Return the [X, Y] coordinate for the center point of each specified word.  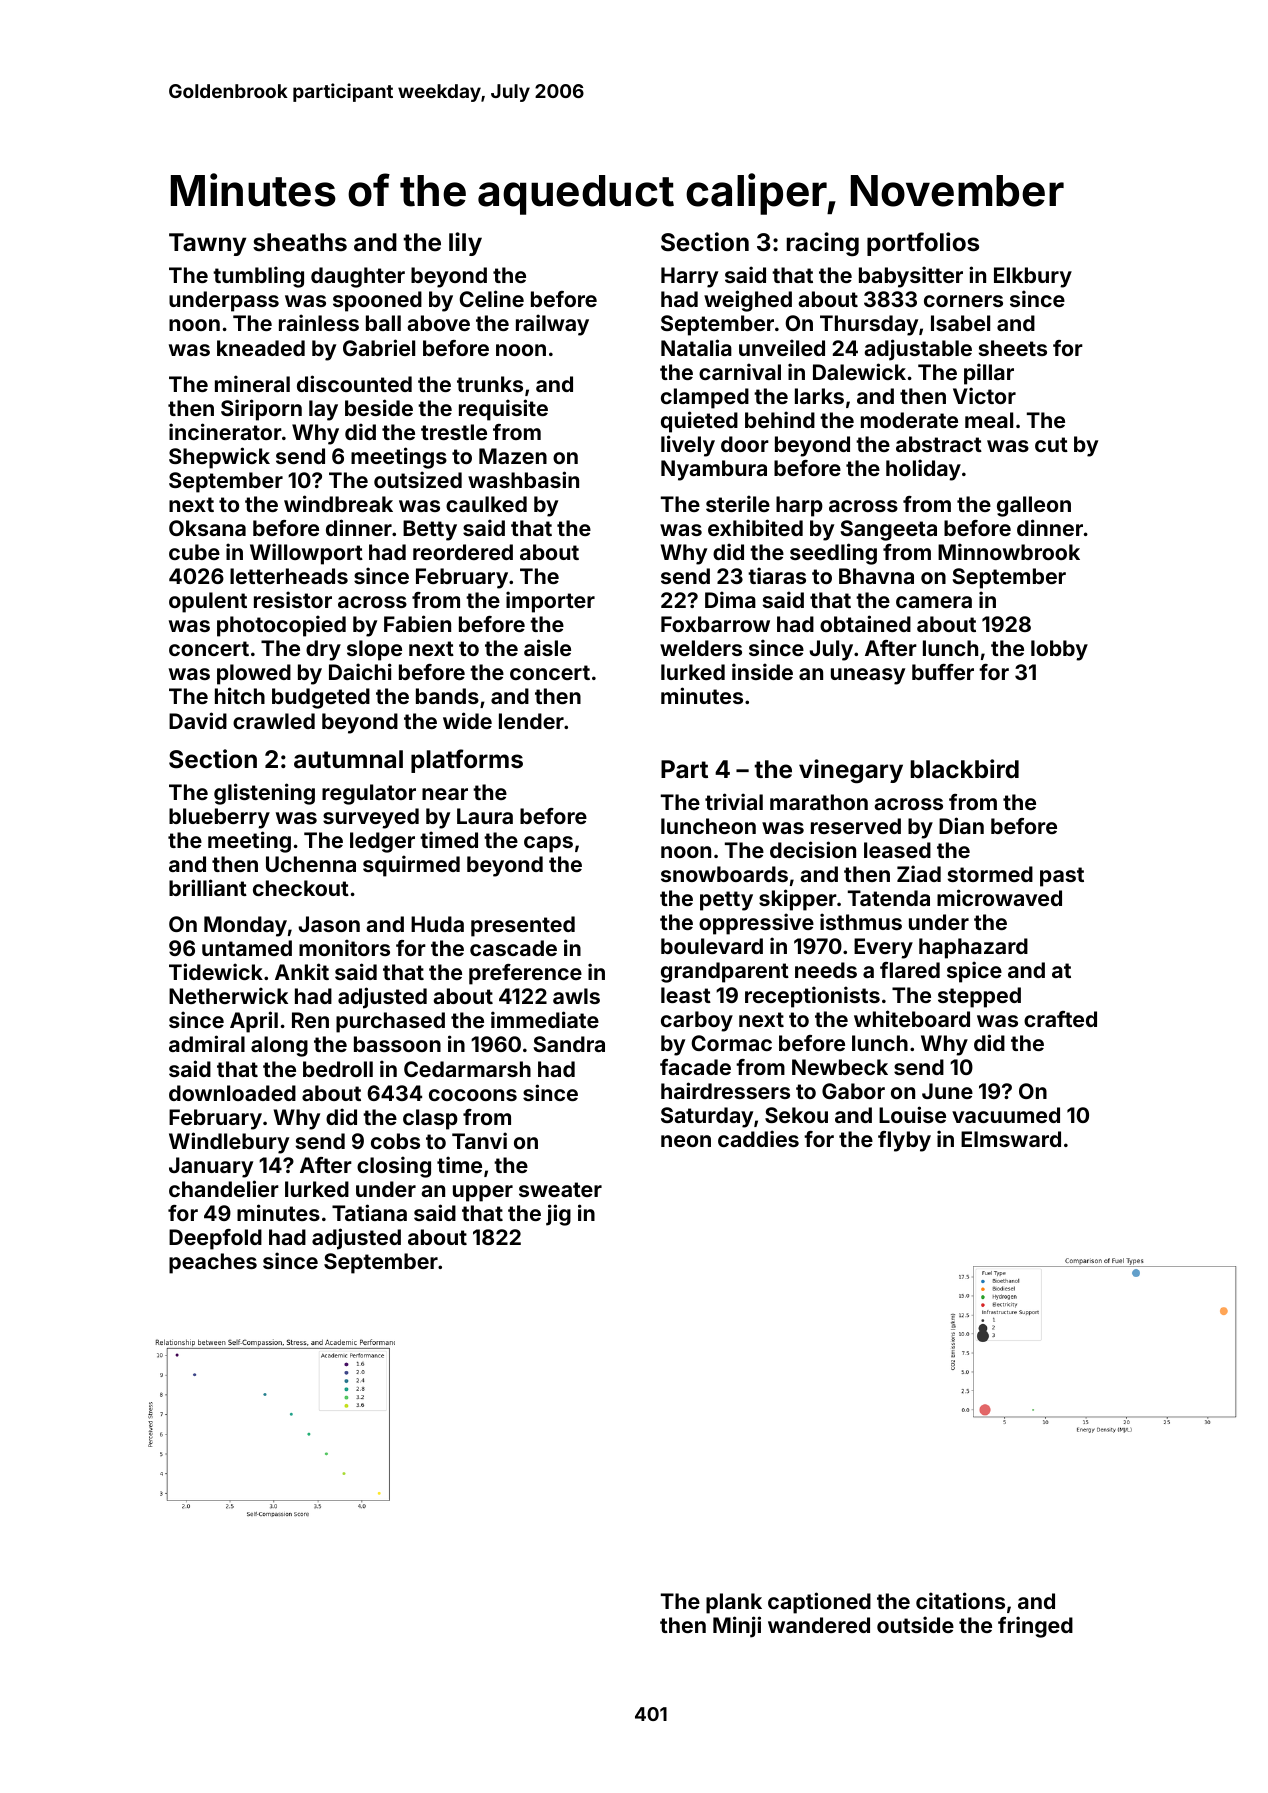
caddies [758, 1138]
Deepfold [215, 1239]
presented [523, 926]
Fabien [417, 623]
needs [826, 970]
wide [467, 720]
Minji [737, 1627]
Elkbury [1033, 277]
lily [465, 244]
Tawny [207, 244]
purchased [390, 1022]
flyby [904, 1141]
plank [734, 1603]
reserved [856, 826]
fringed [1035, 1627]
